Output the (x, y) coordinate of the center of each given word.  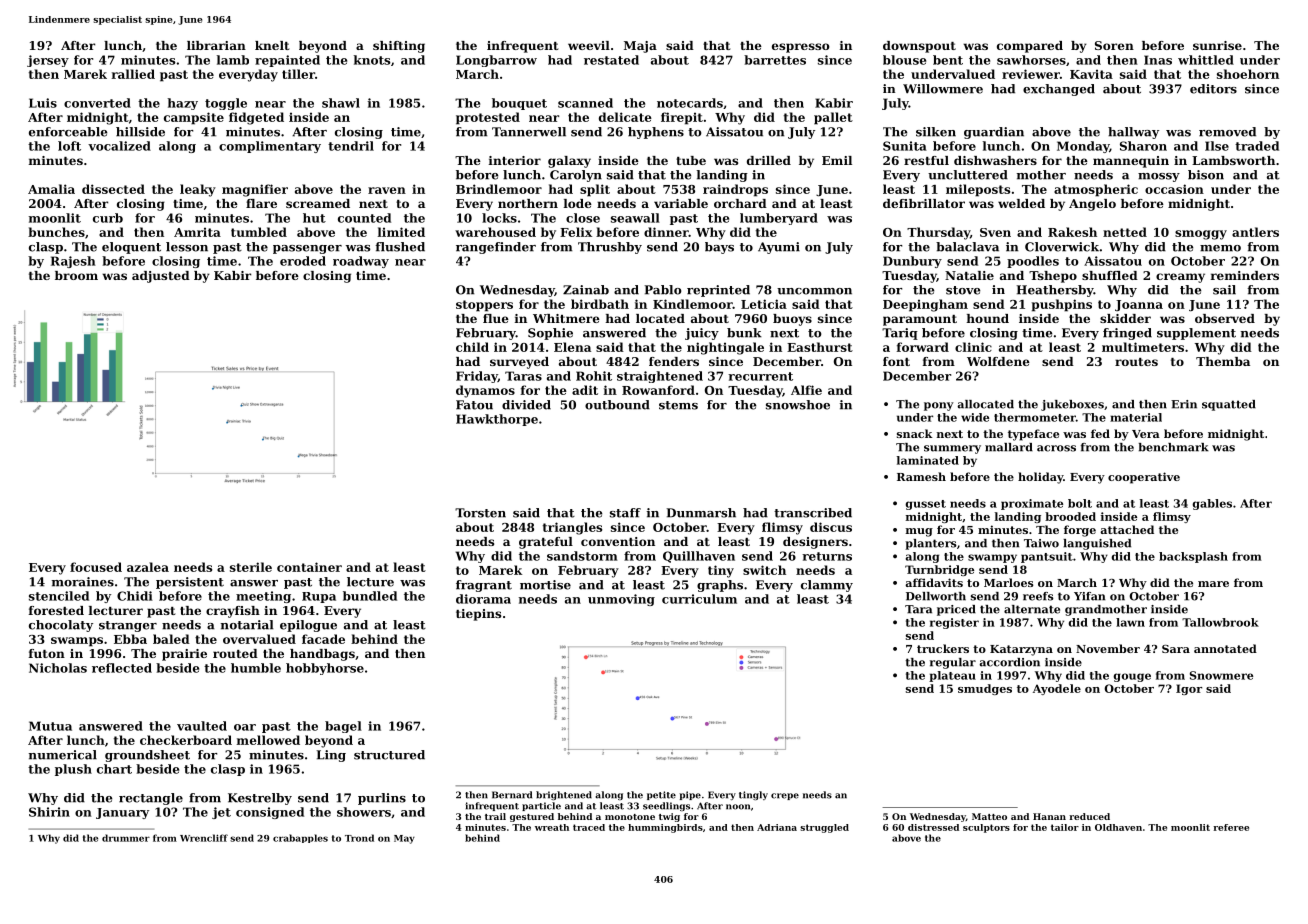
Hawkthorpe (497, 420)
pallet (833, 118)
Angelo (1092, 205)
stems (678, 405)
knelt (272, 45)
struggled (824, 828)
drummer (126, 838)
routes (1136, 362)
